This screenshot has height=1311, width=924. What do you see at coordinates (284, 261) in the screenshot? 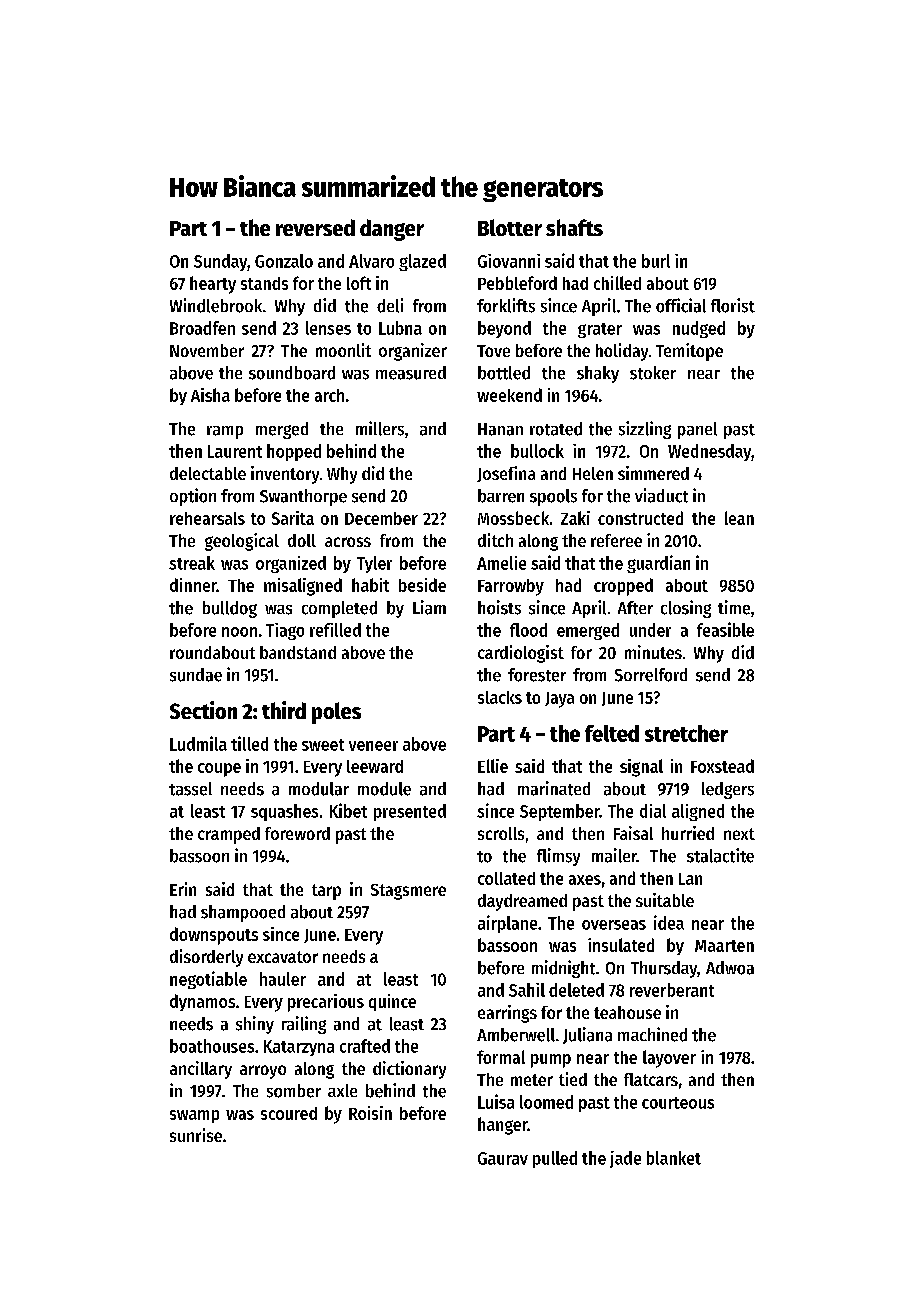
I see `Gonzalo` at bounding box center [284, 261].
